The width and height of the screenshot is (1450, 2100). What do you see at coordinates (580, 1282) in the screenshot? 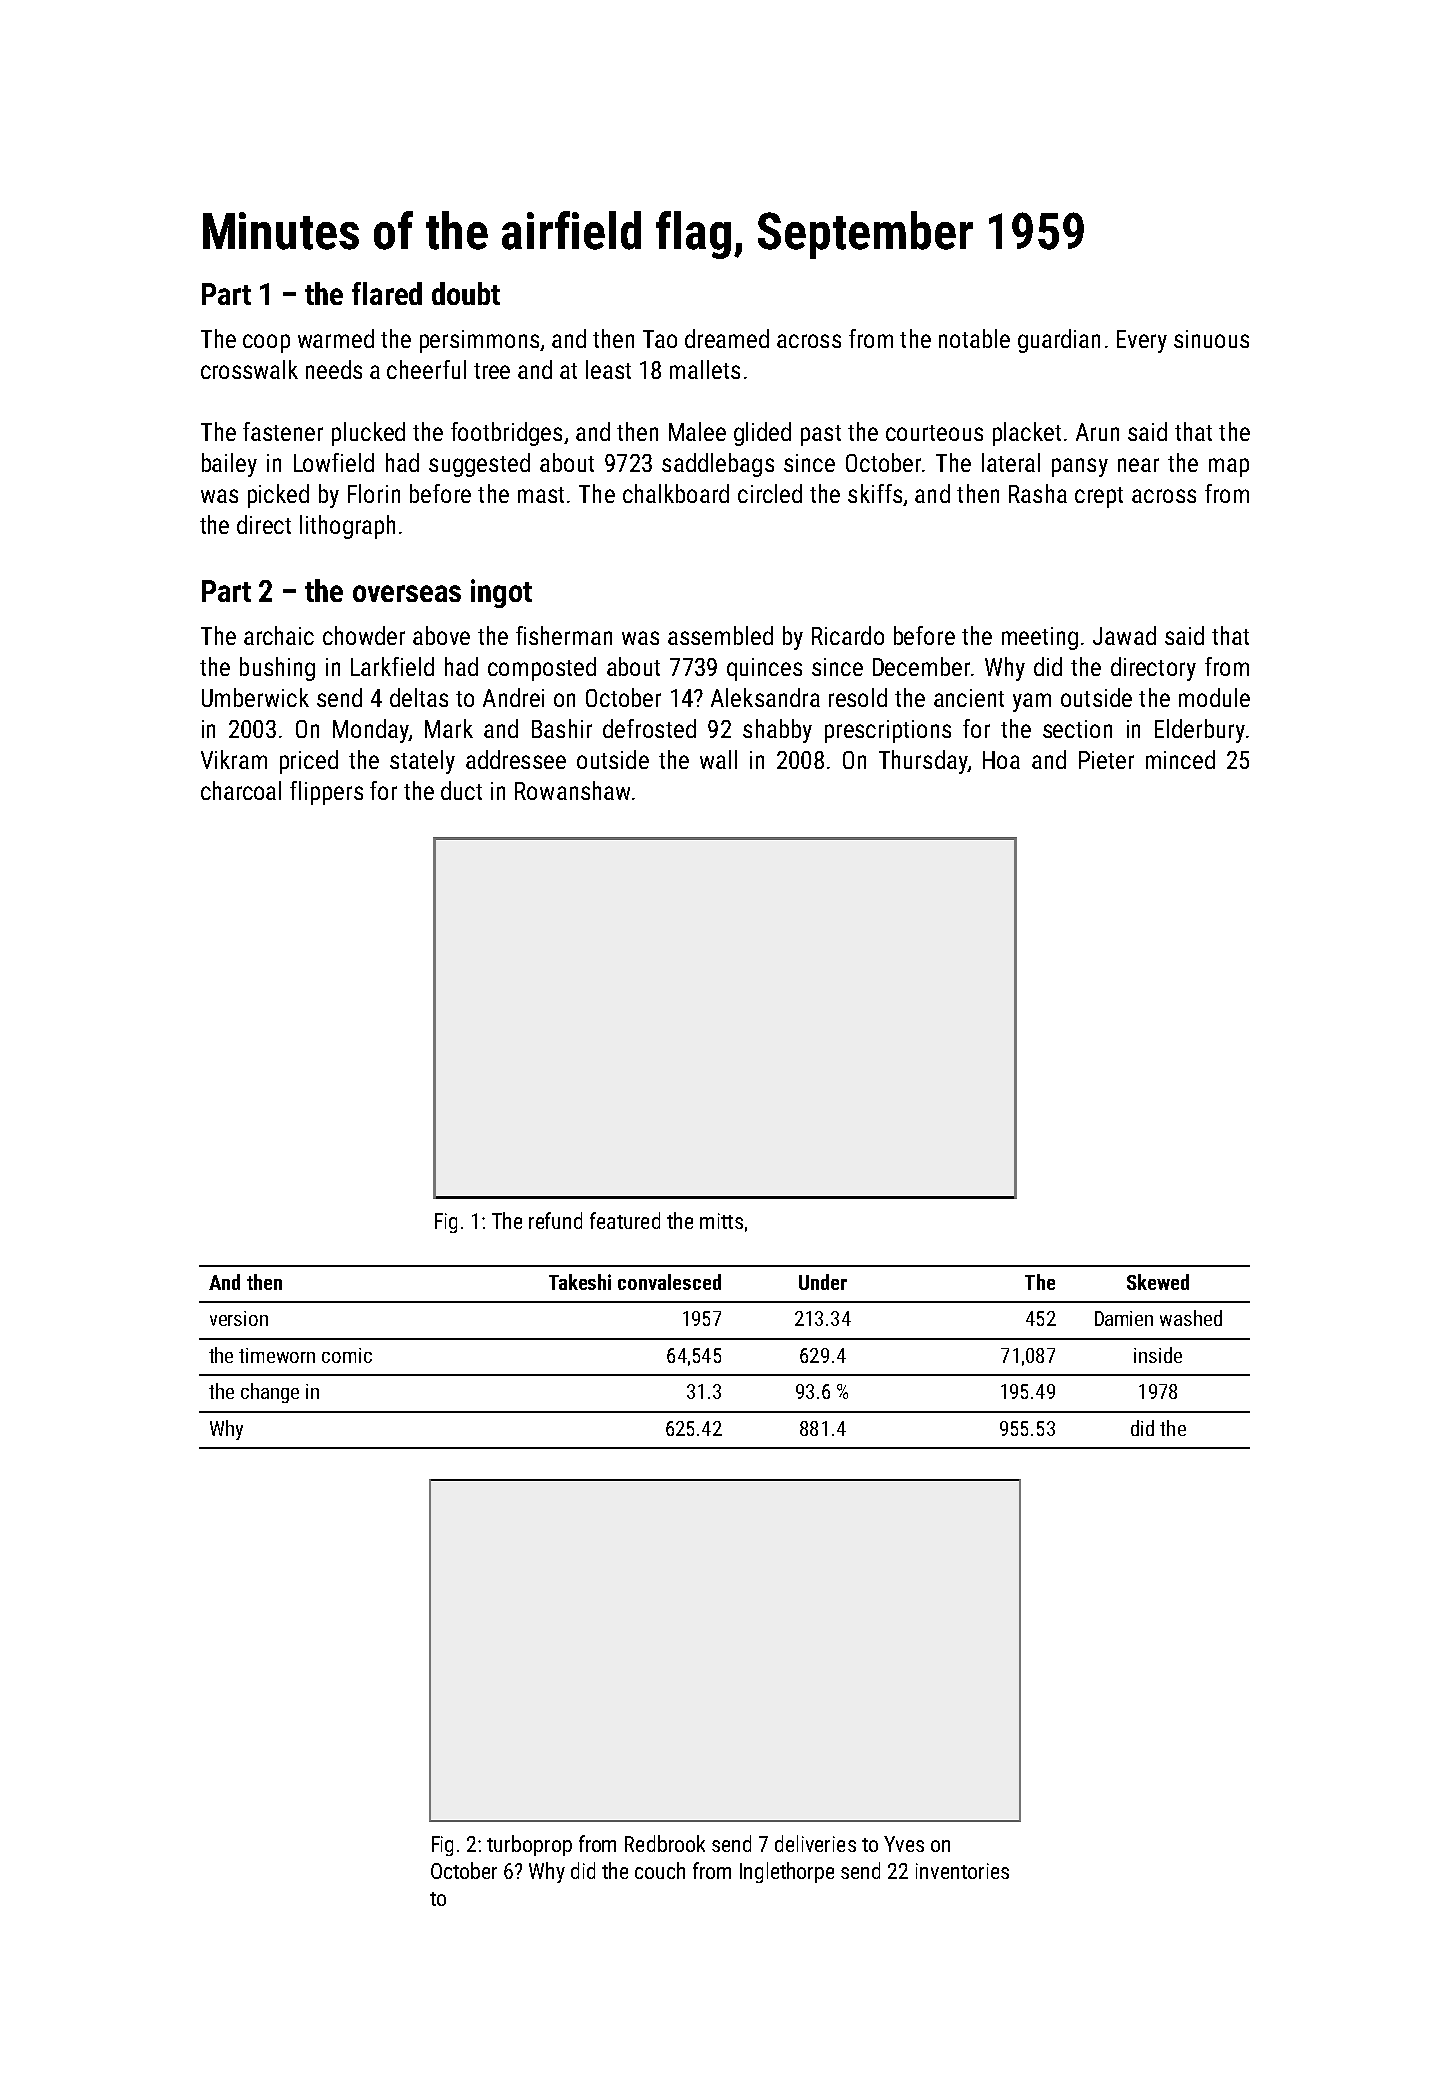
I see `Takeshi` at bounding box center [580, 1282].
